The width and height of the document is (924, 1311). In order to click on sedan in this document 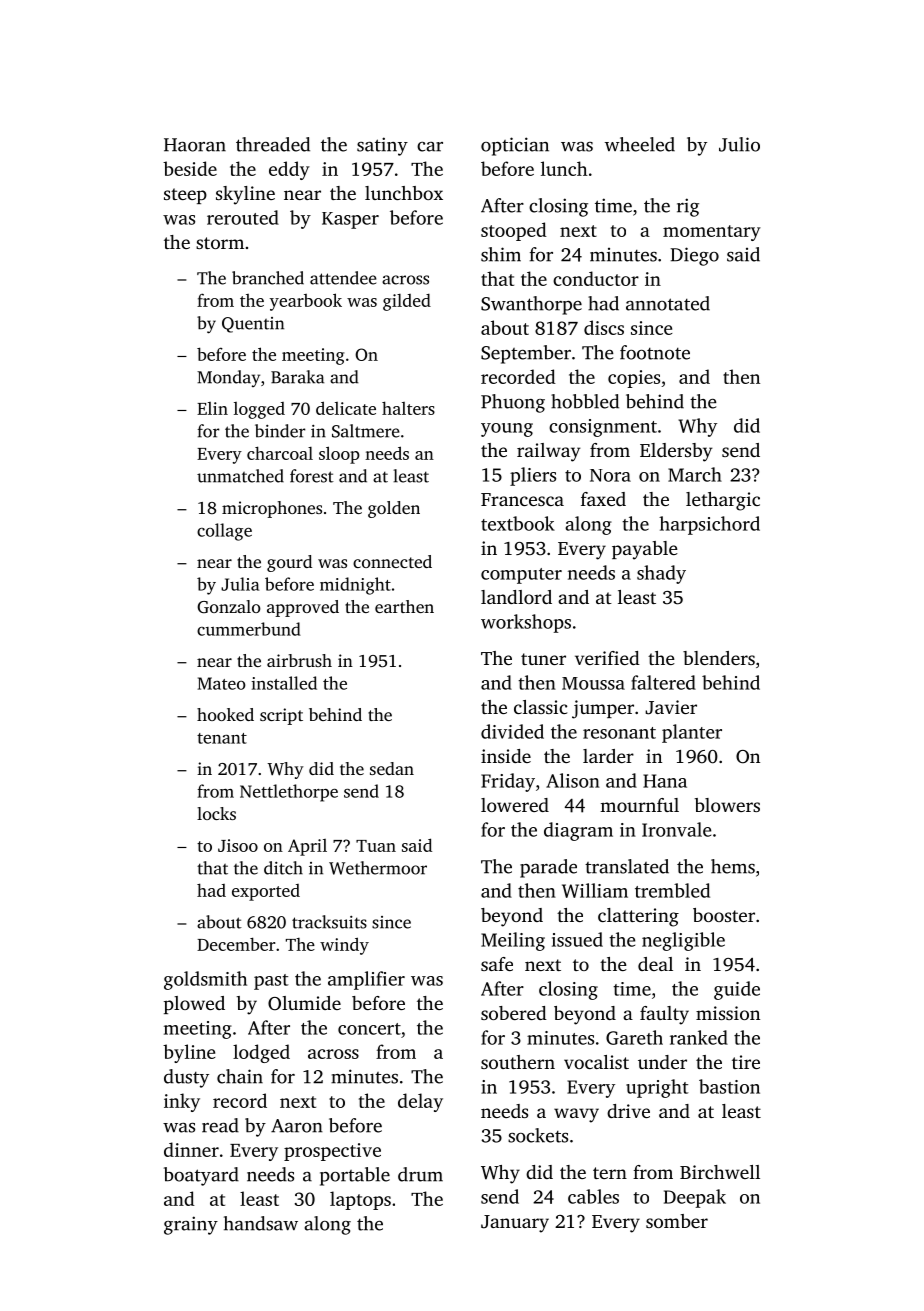, I will do `click(392, 768)`.
